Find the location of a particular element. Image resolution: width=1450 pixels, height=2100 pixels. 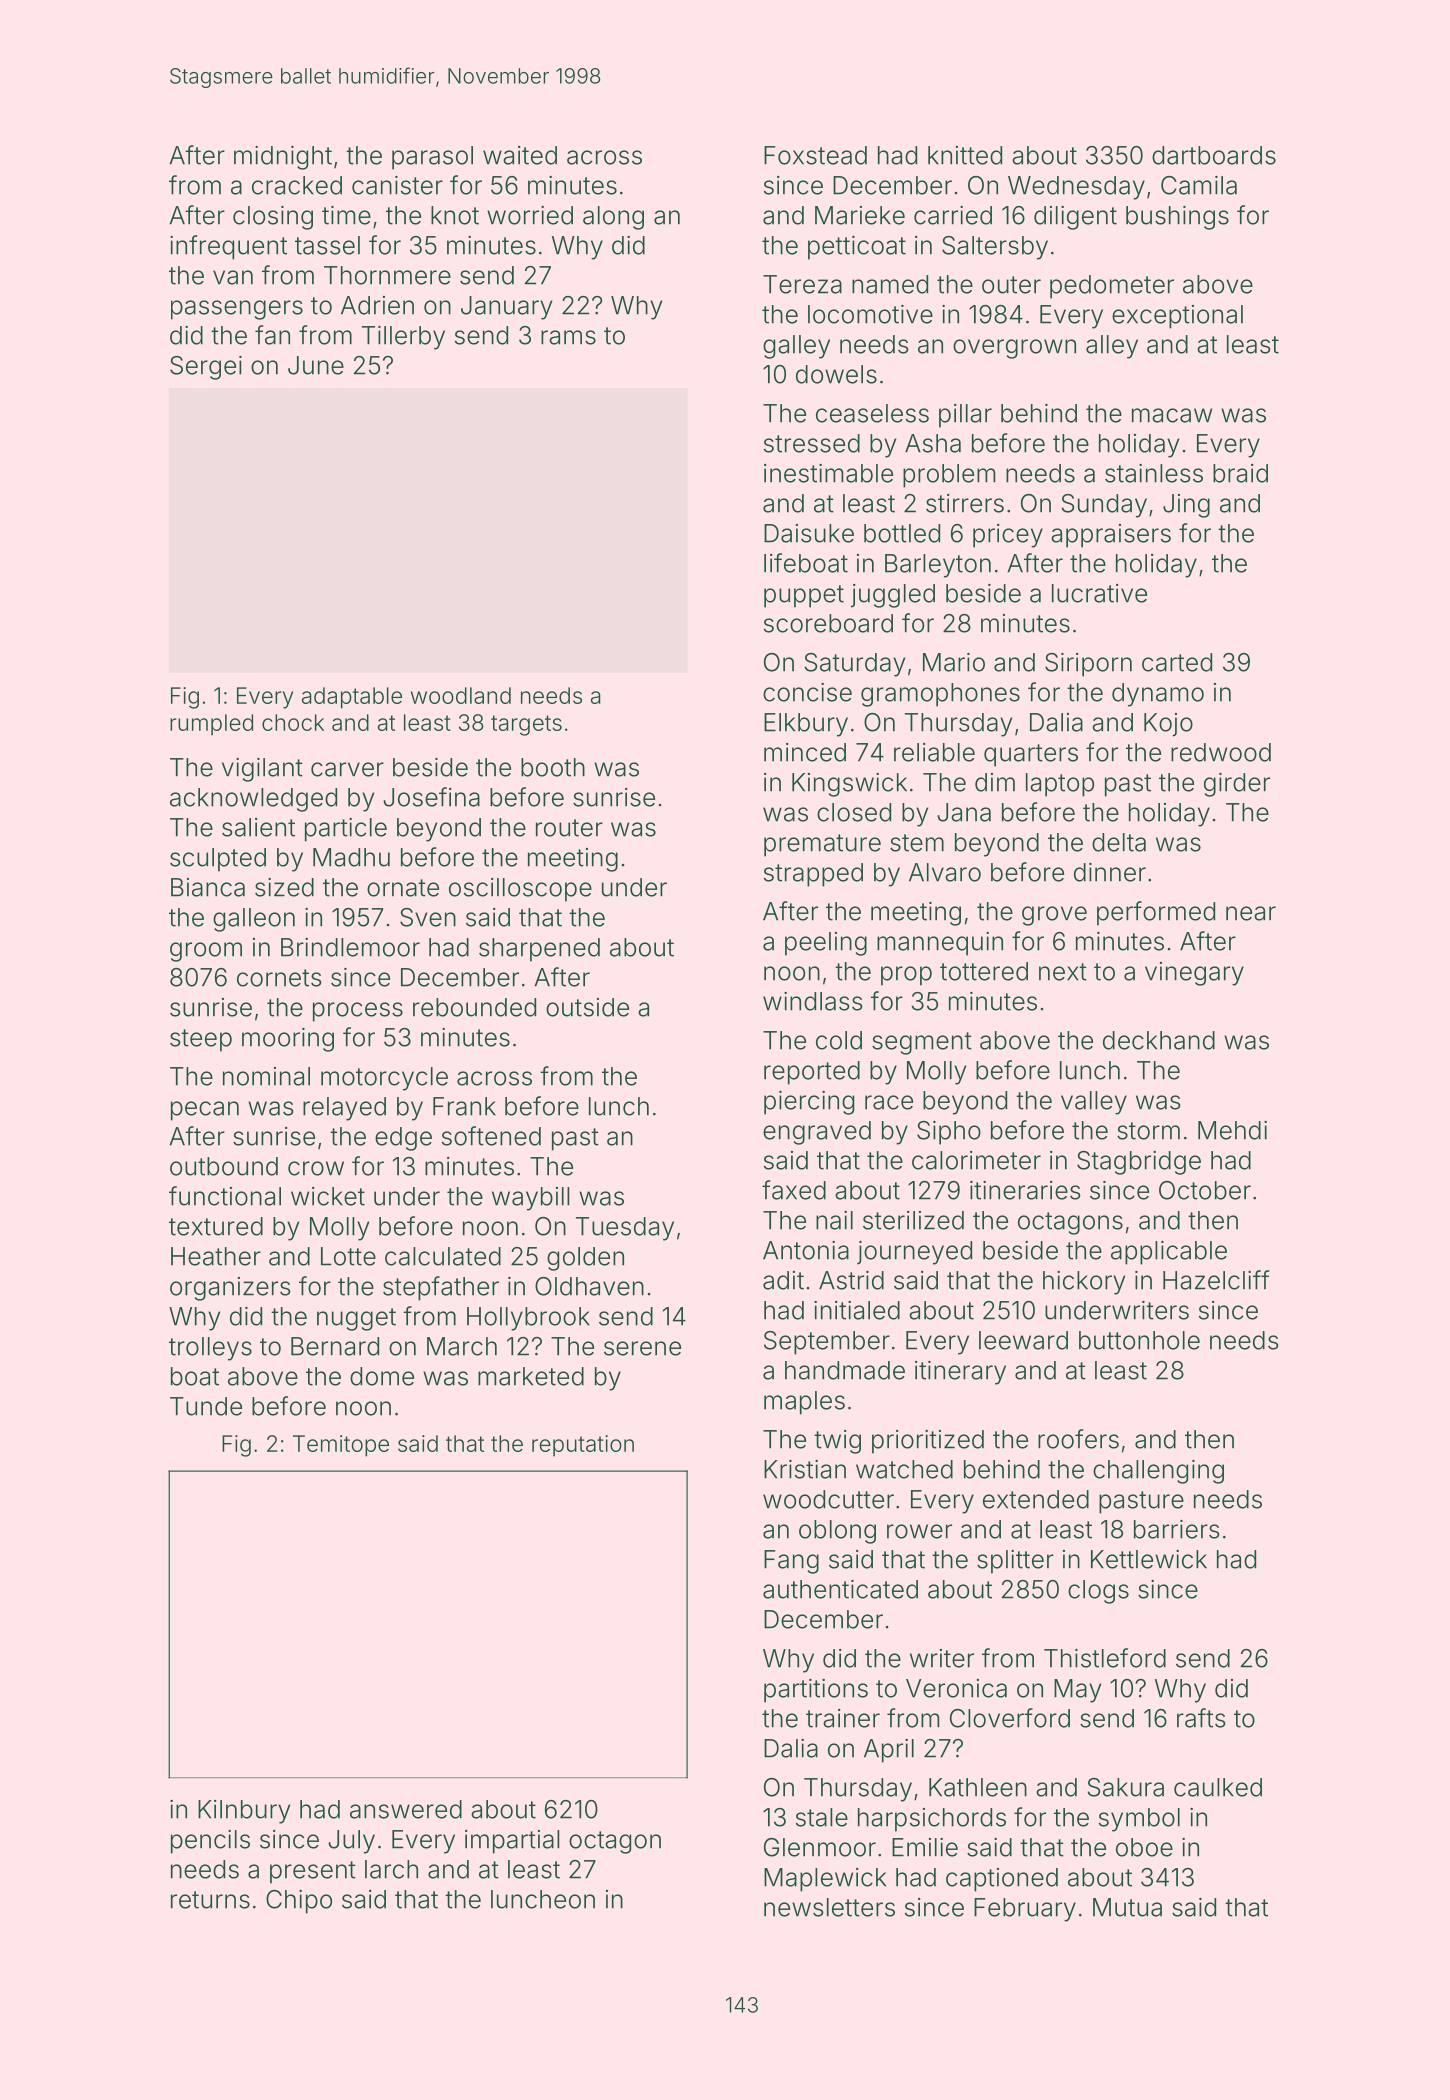

Sergei is located at coordinates (206, 368).
